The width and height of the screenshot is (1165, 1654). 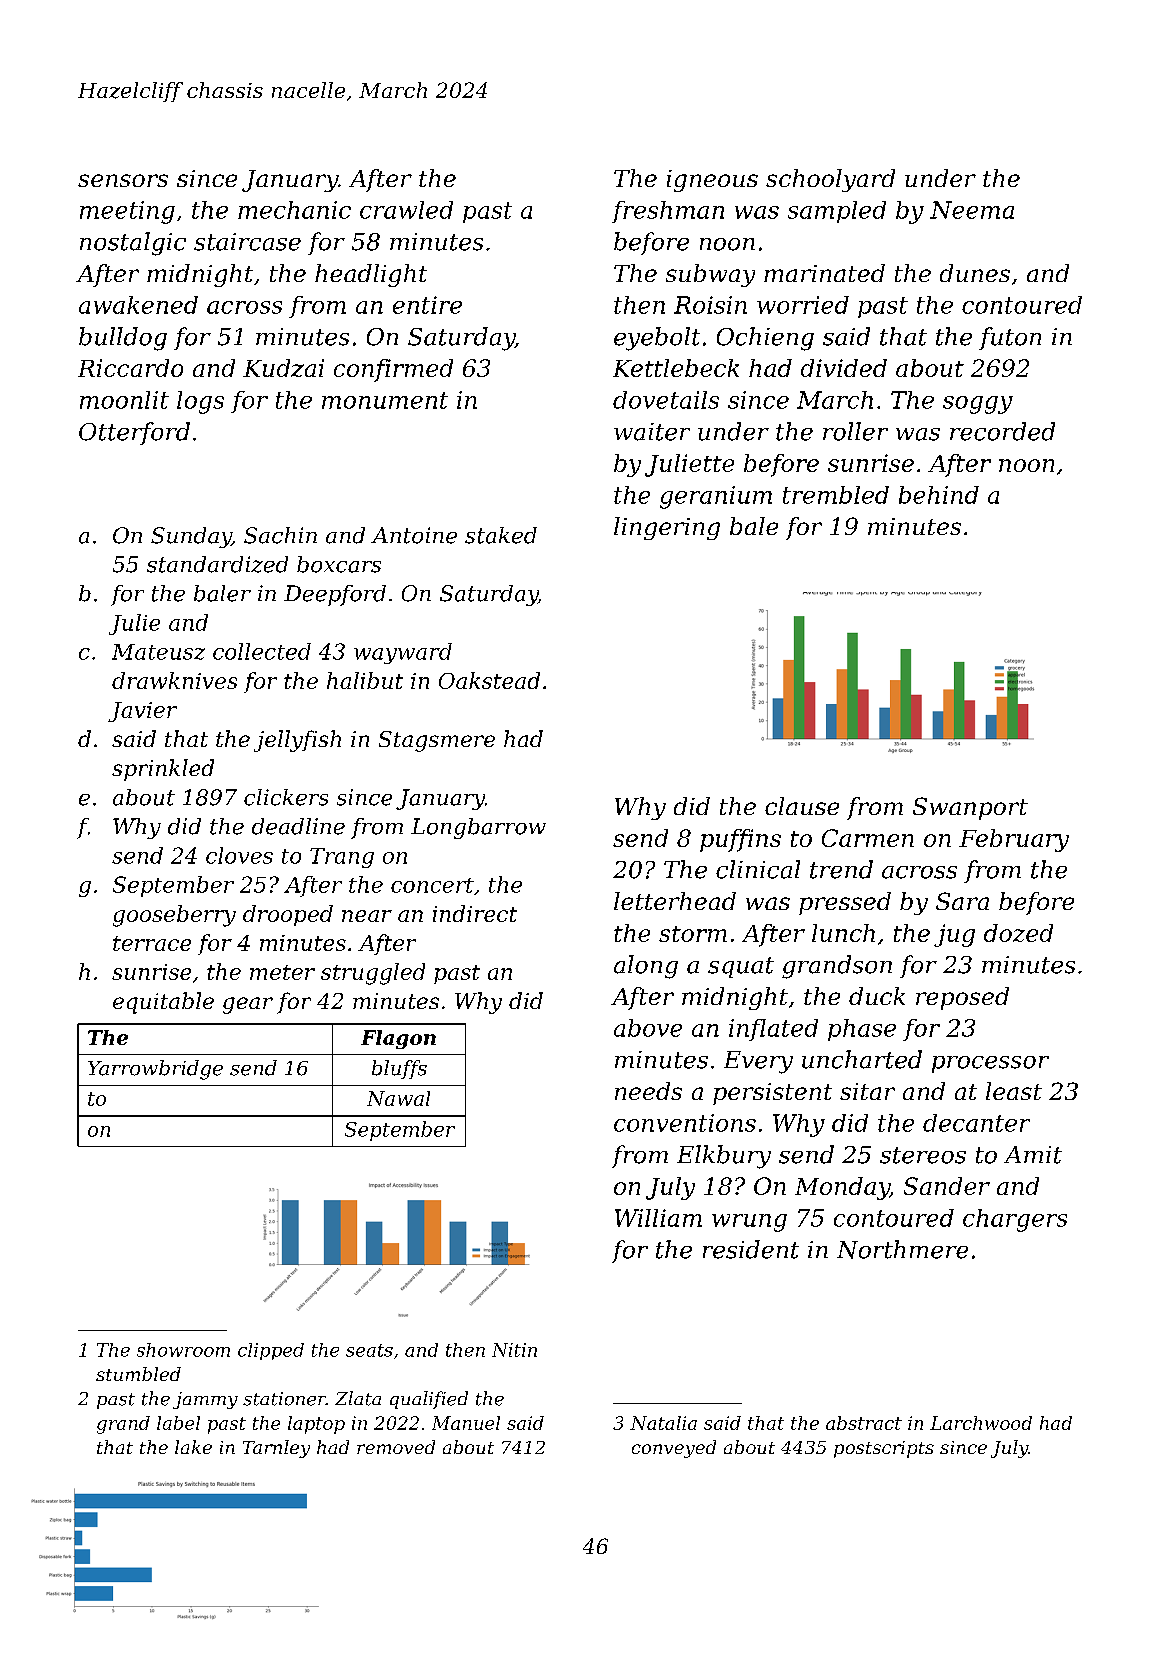 What do you see at coordinates (972, 210) in the screenshot?
I see `Neema` at bounding box center [972, 210].
